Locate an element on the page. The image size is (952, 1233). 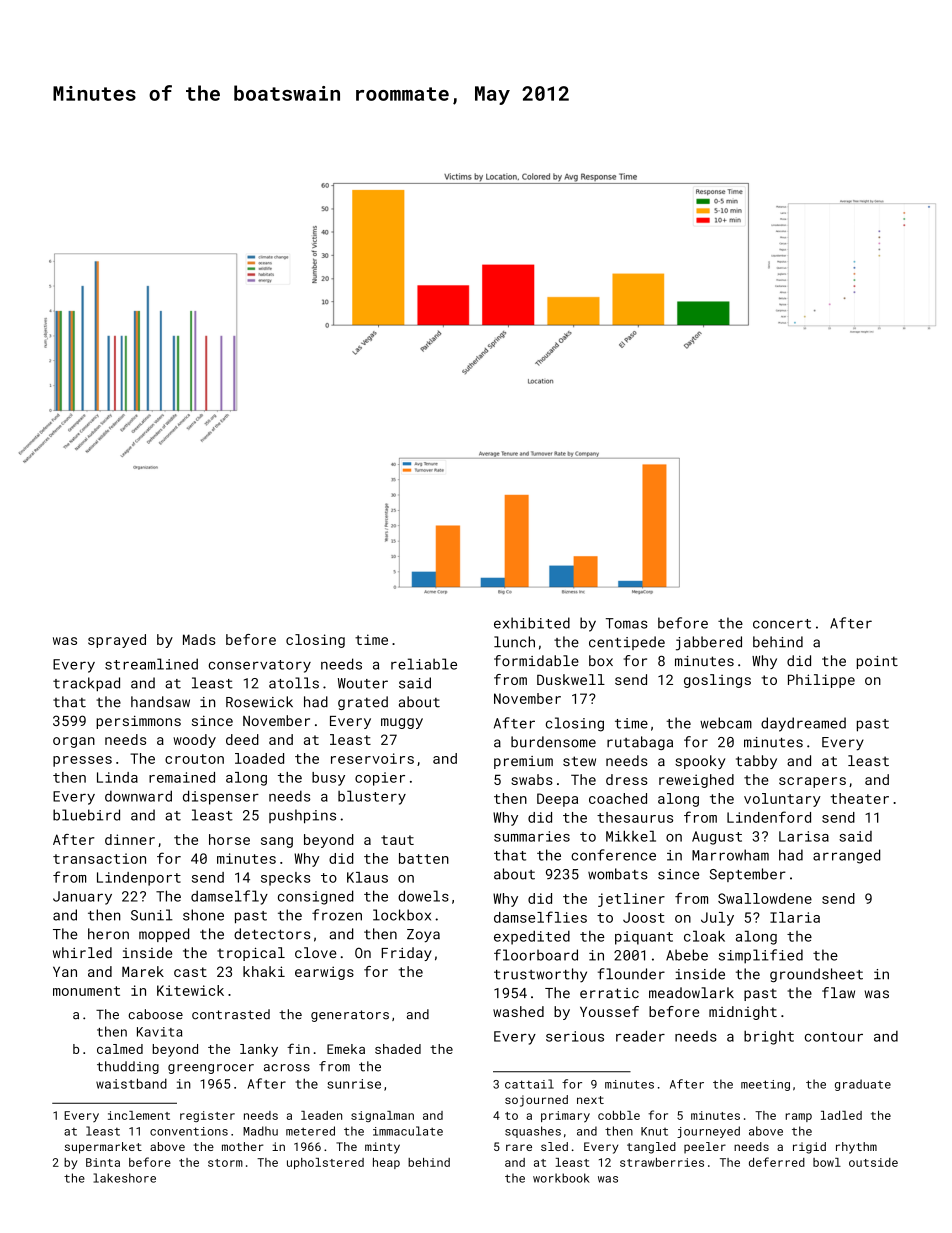
arranged is located at coordinates (846, 856).
